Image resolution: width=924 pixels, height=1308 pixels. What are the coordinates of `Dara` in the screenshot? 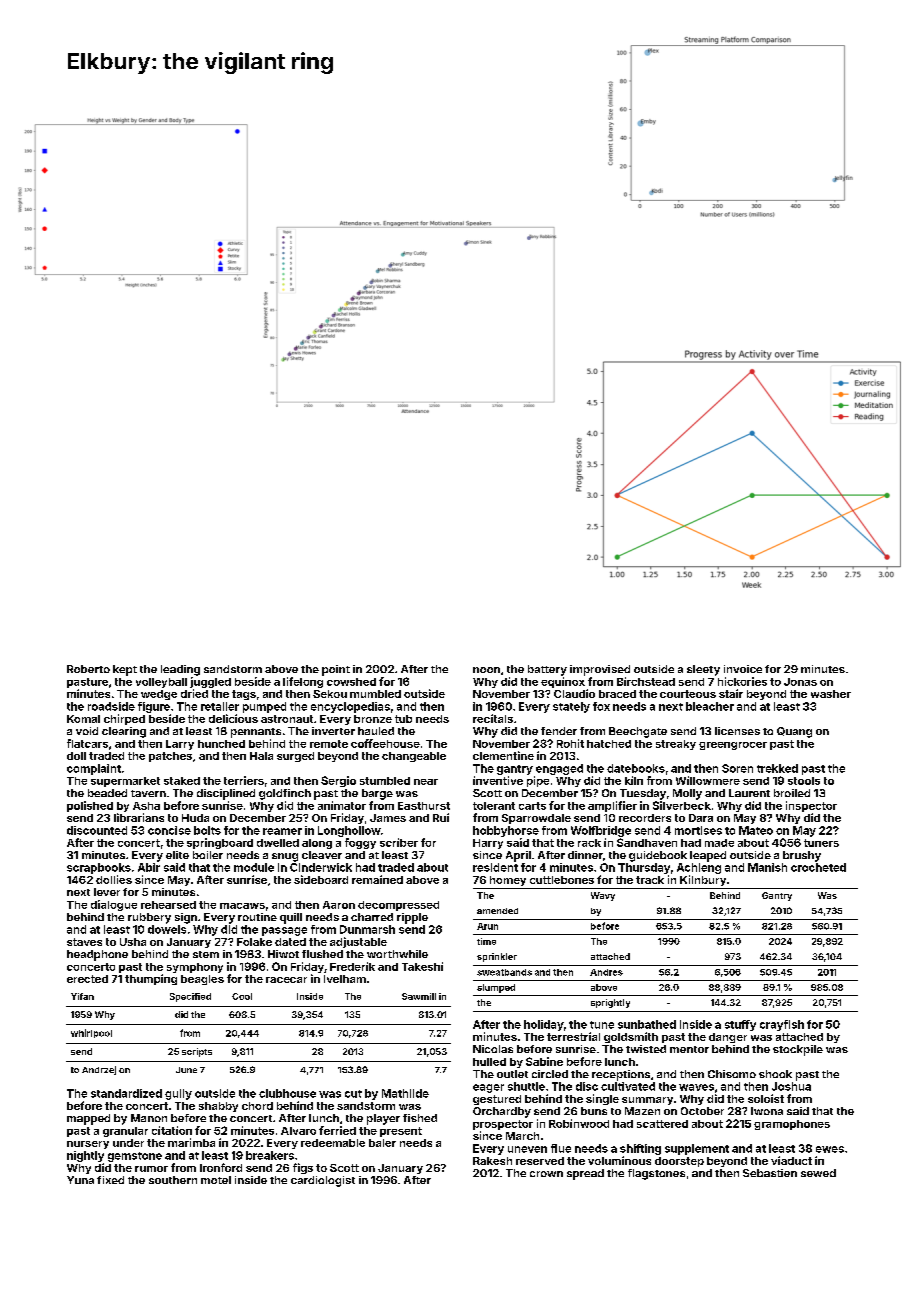 It's located at (701, 818).
